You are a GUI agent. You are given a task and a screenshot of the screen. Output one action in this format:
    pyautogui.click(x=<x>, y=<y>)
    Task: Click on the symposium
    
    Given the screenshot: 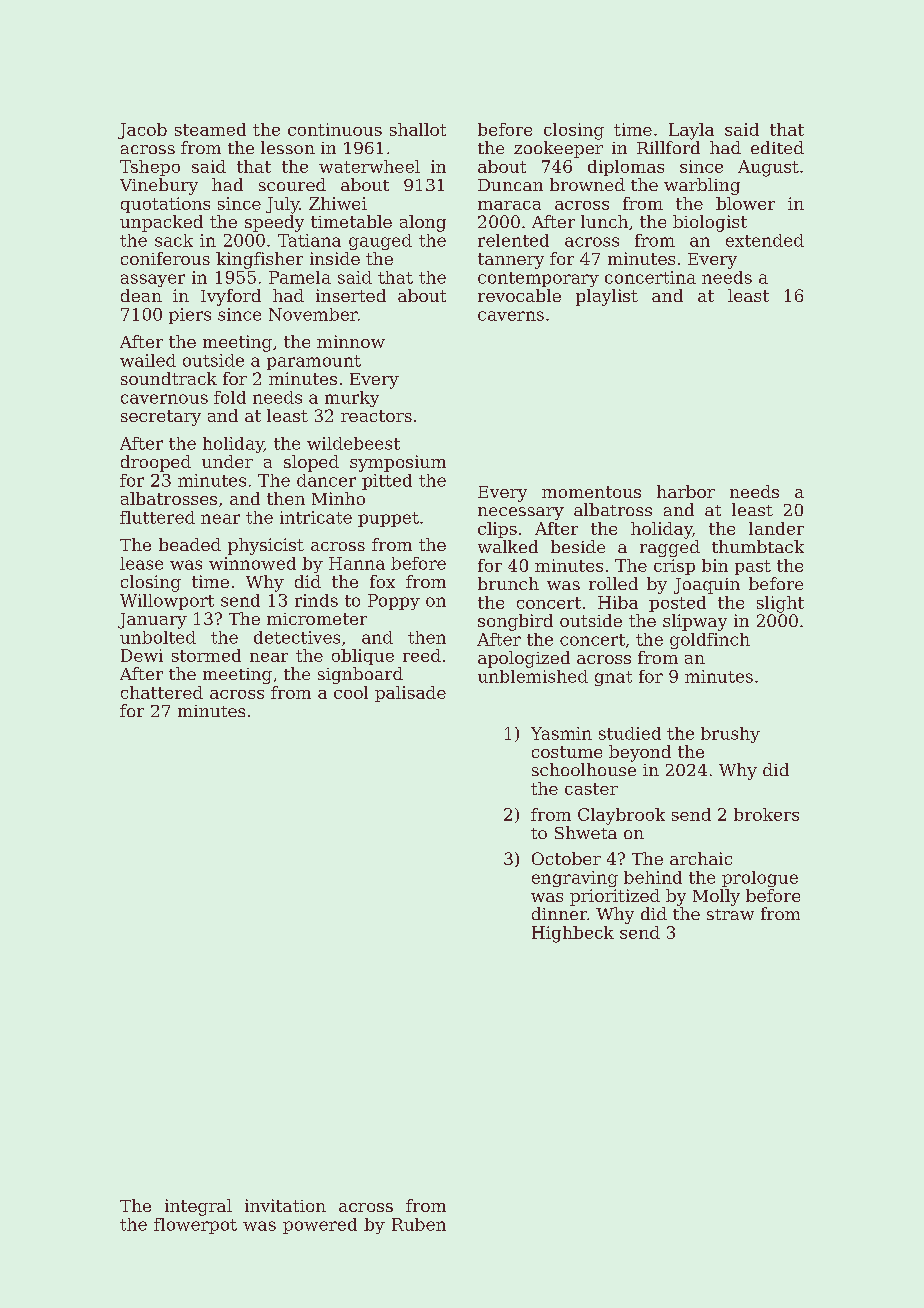 What is the action you would take?
    pyautogui.click(x=398, y=463)
